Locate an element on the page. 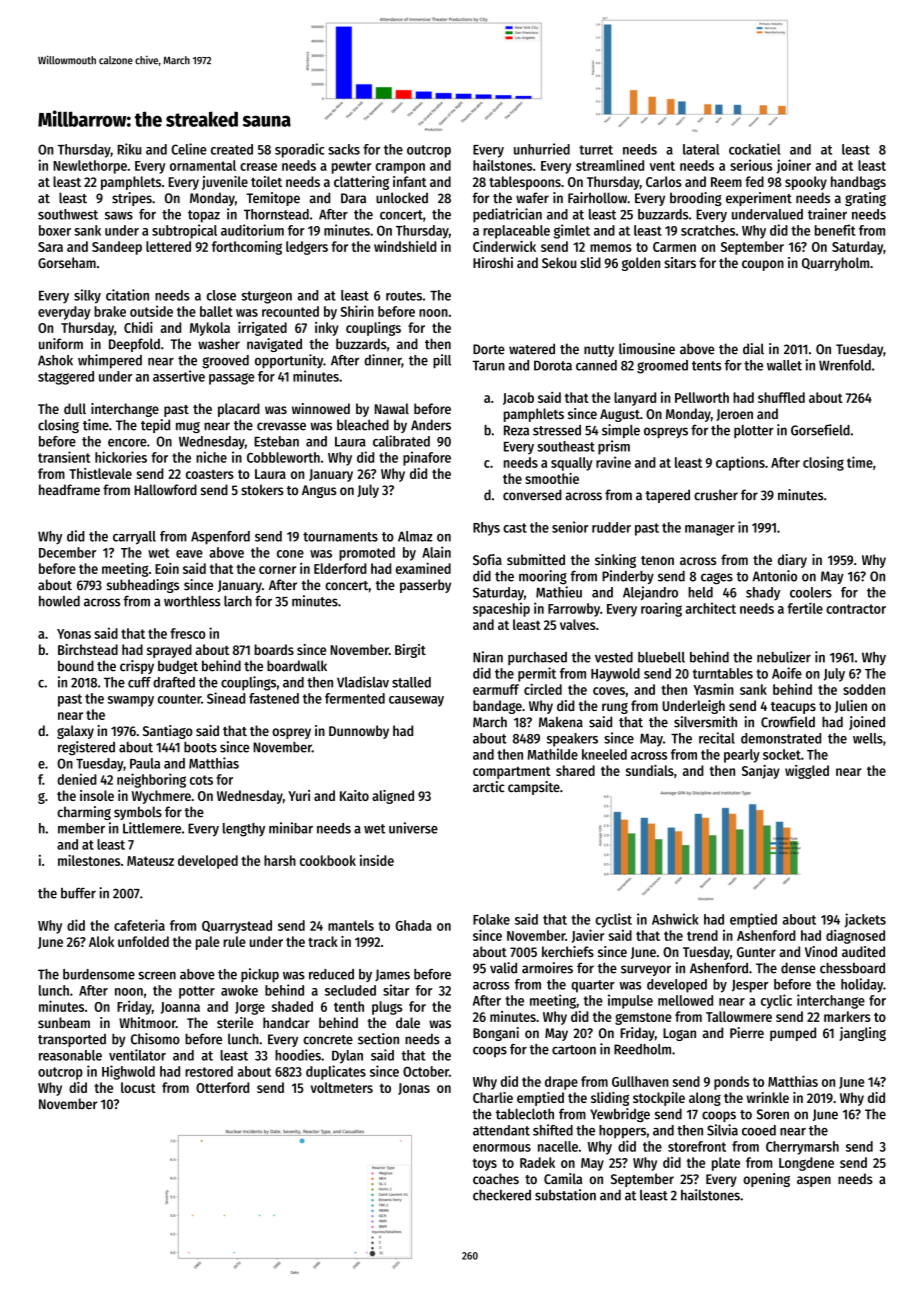  Folake is located at coordinates (491, 919).
